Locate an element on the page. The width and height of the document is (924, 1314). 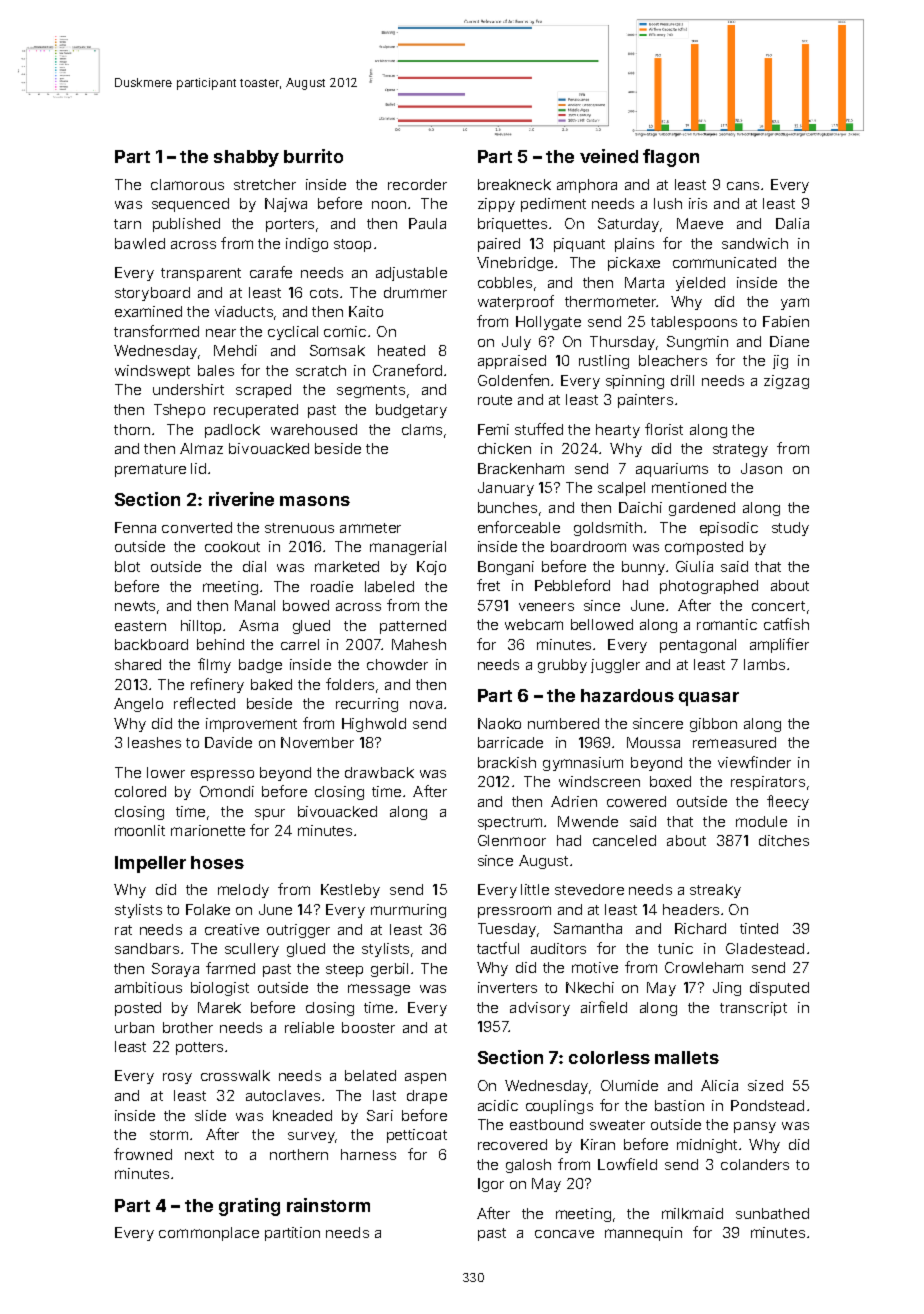
acidic is located at coordinates (498, 1105).
